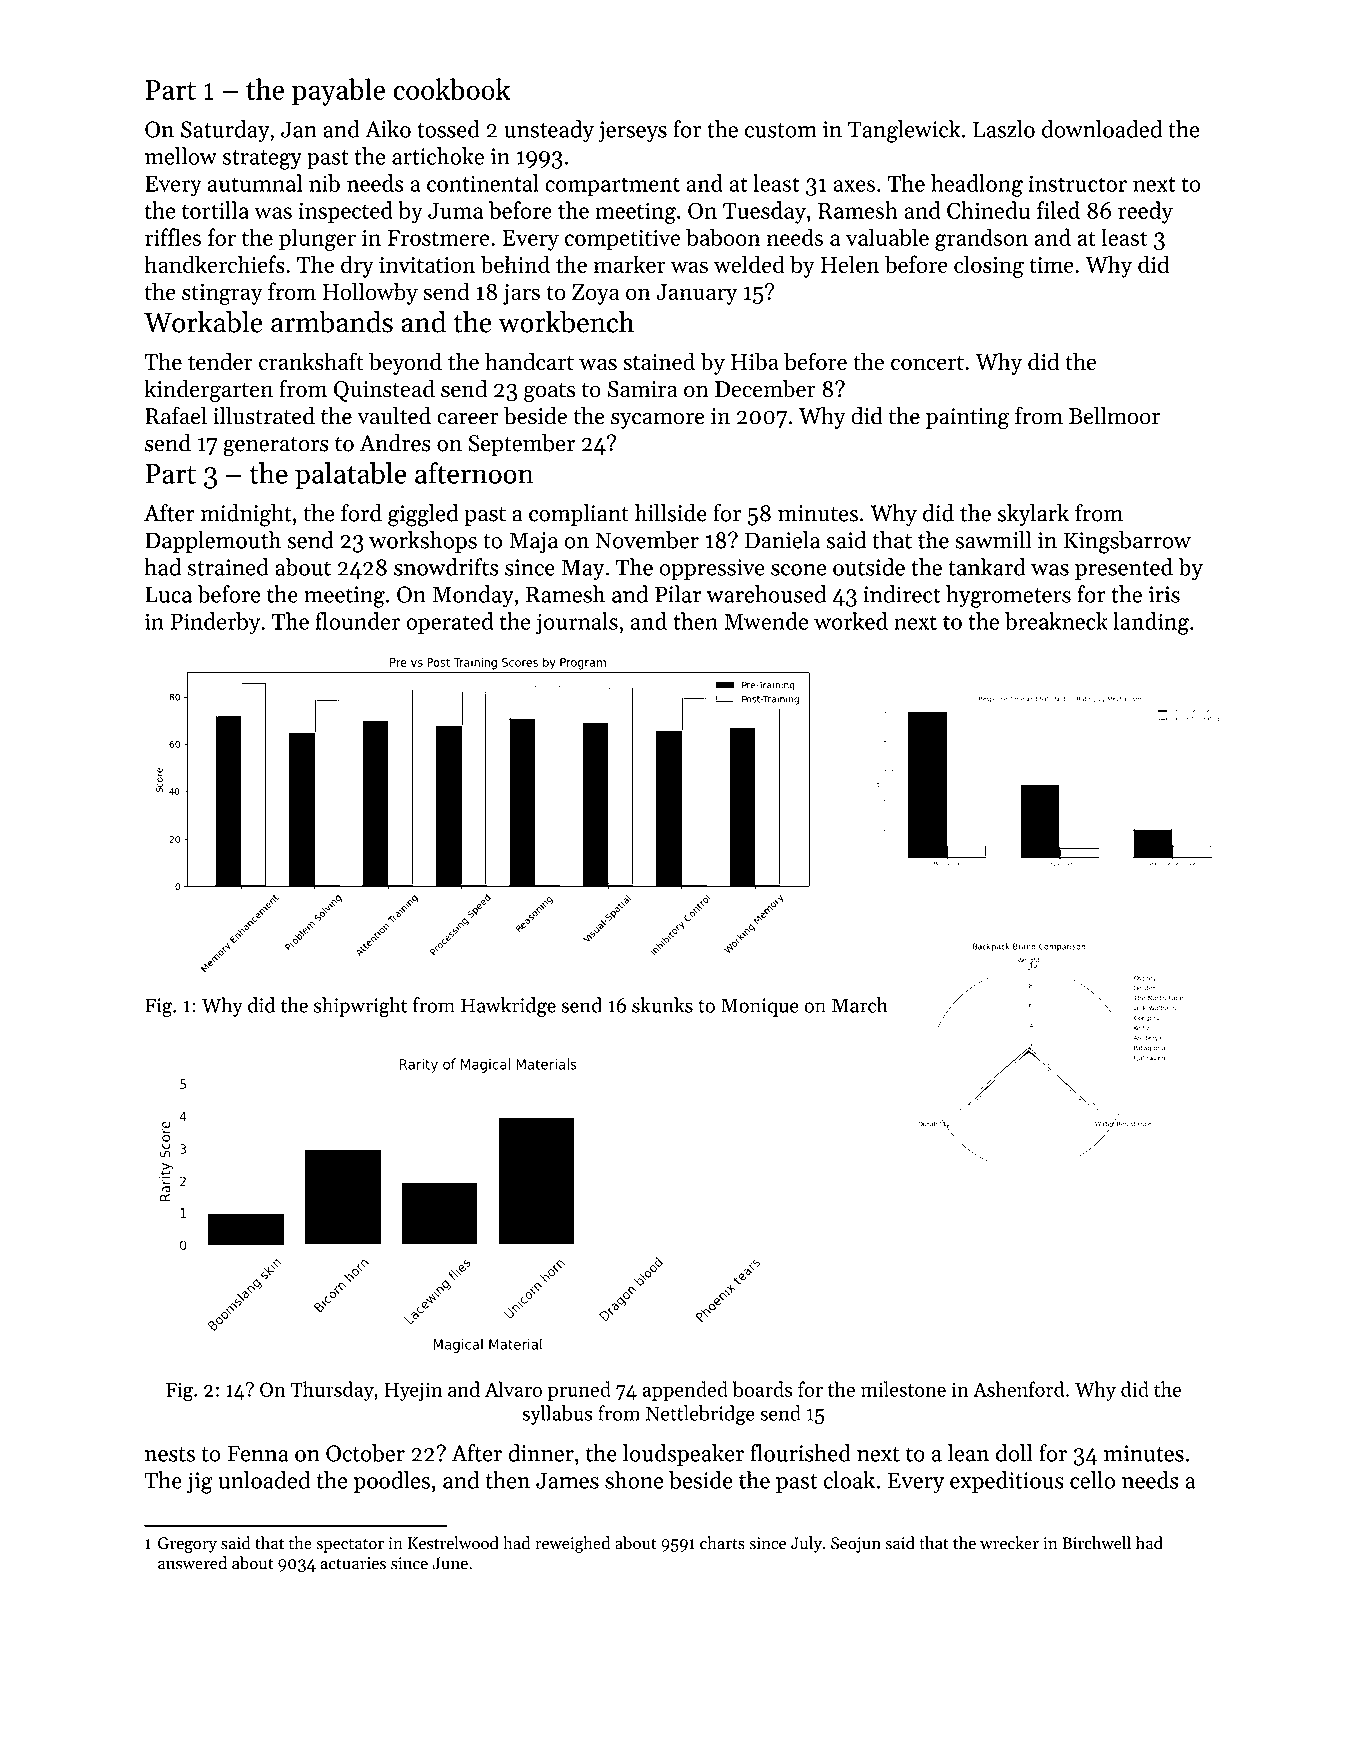  Describe the element at coordinates (968, 1453) in the image. I see `lean` at that location.
